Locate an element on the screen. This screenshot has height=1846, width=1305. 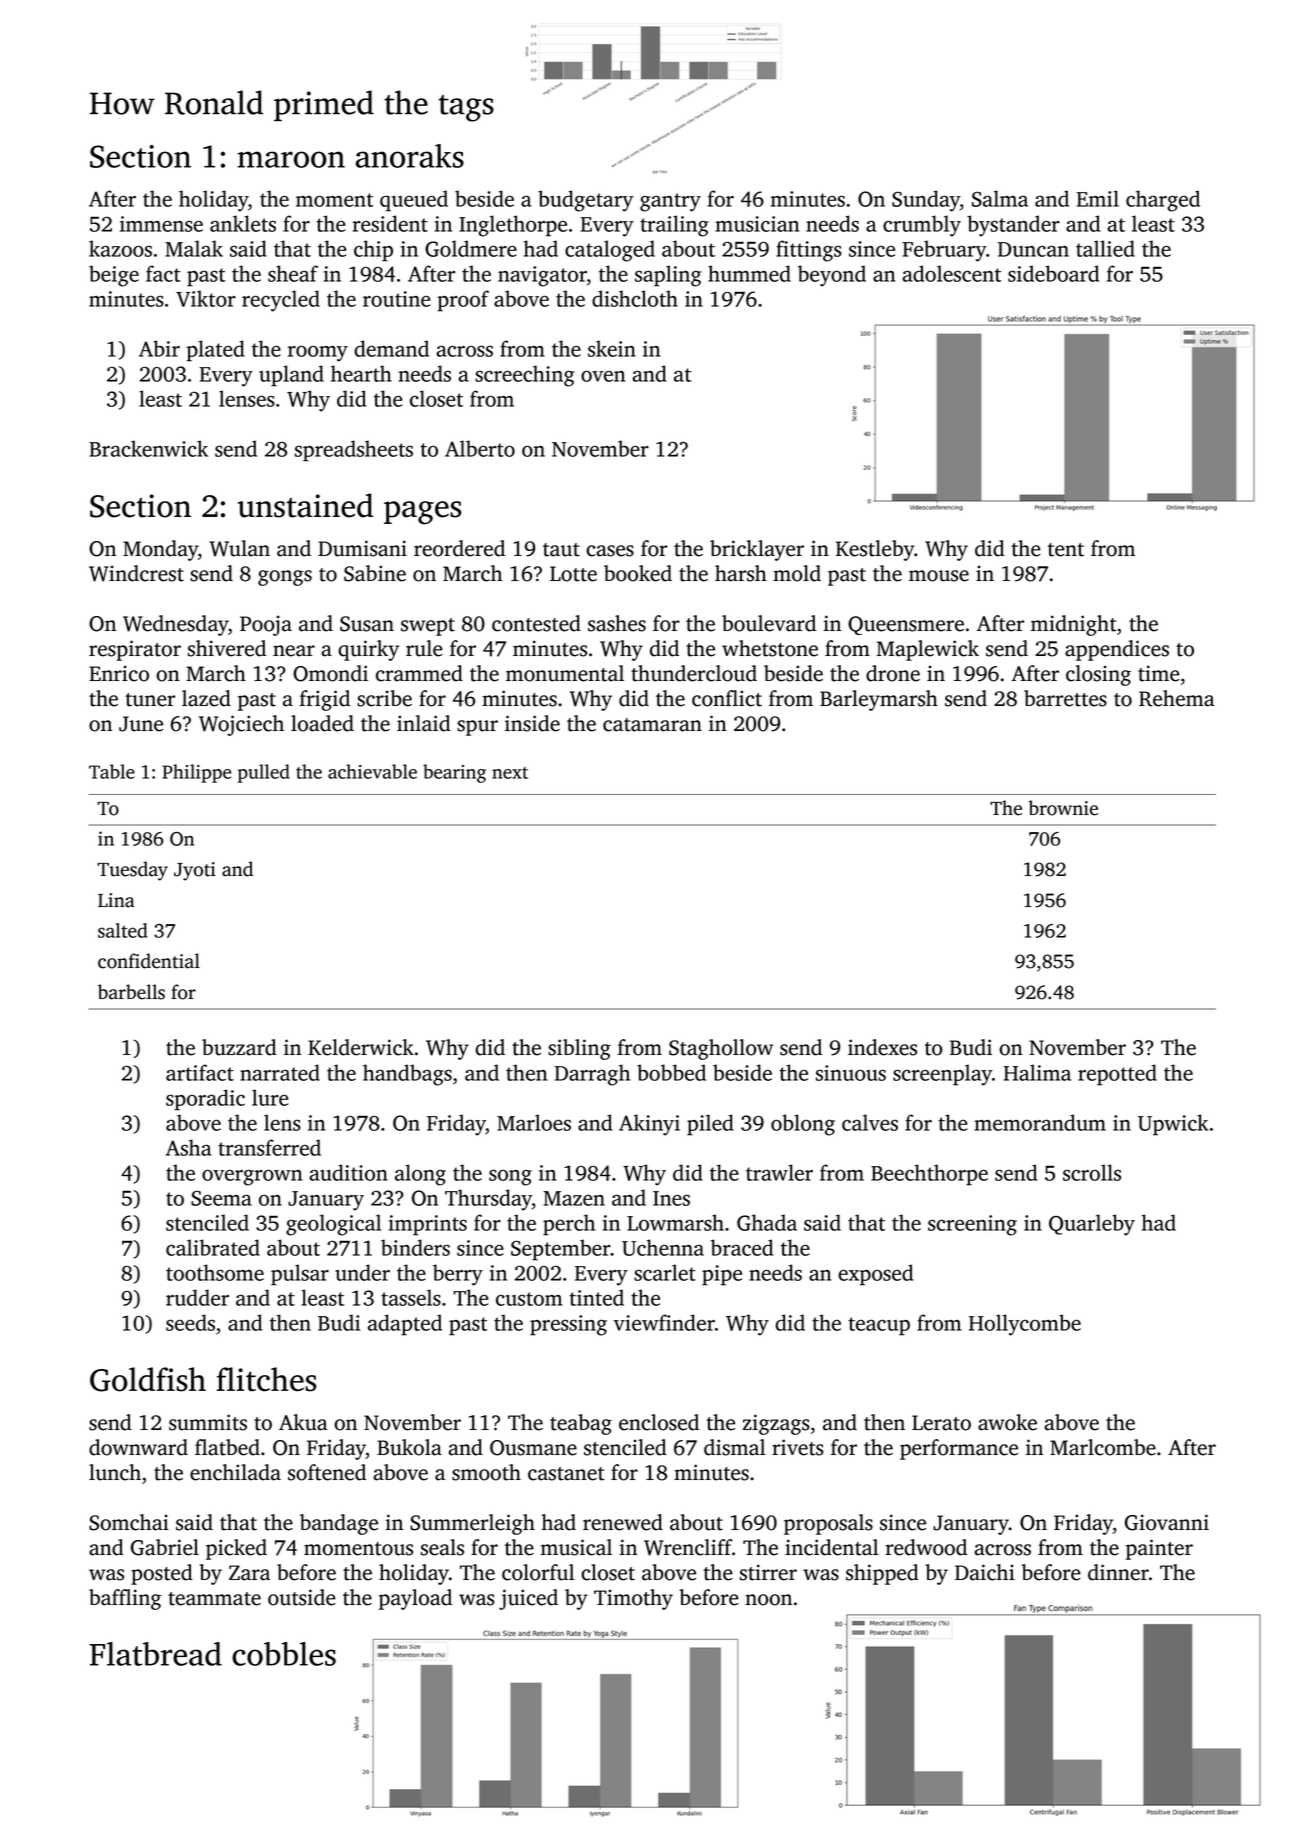
Marloes is located at coordinates (534, 1122).
